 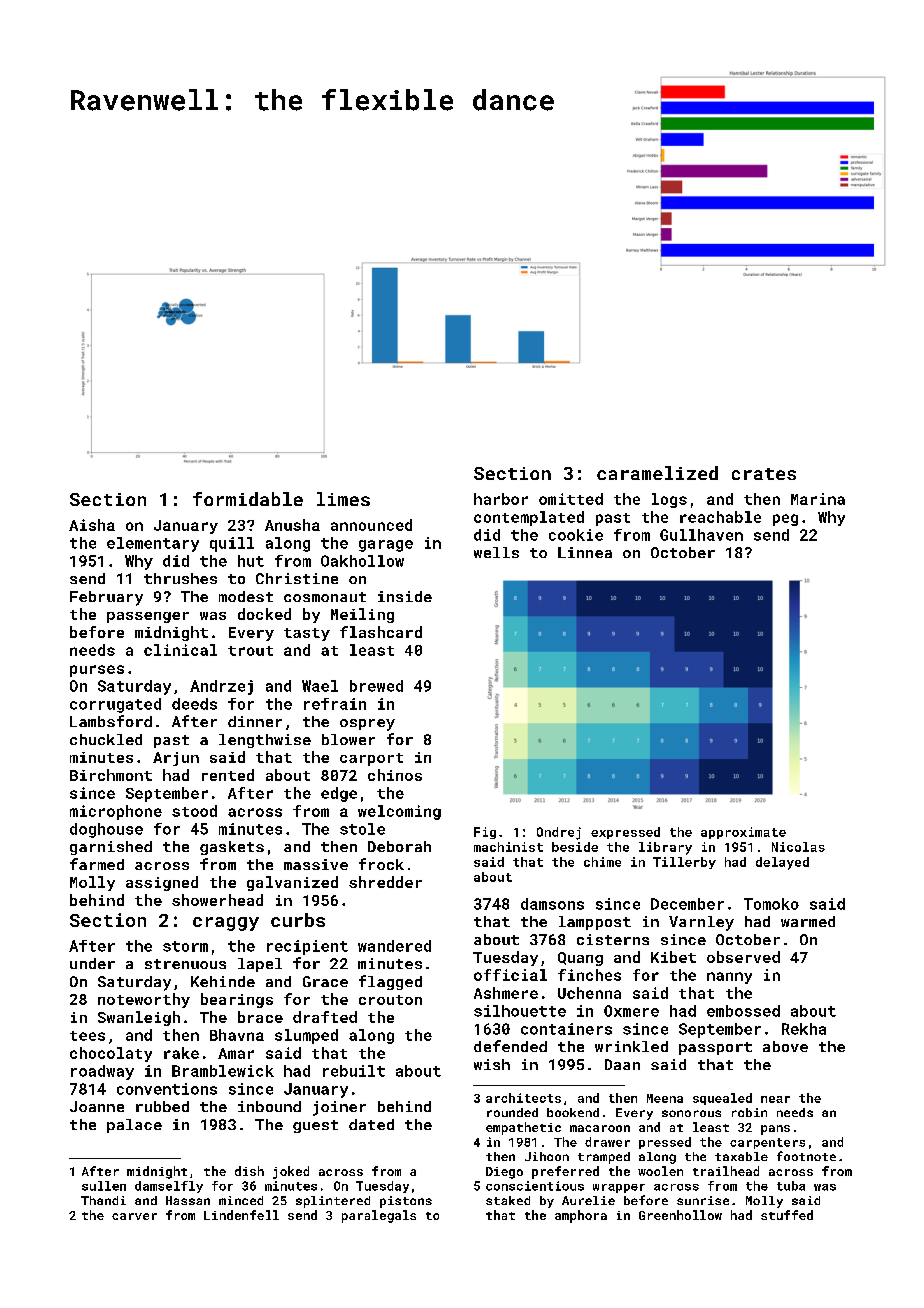 What do you see at coordinates (581, 1216) in the screenshot?
I see `amphora` at bounding box center [581, 1216].
